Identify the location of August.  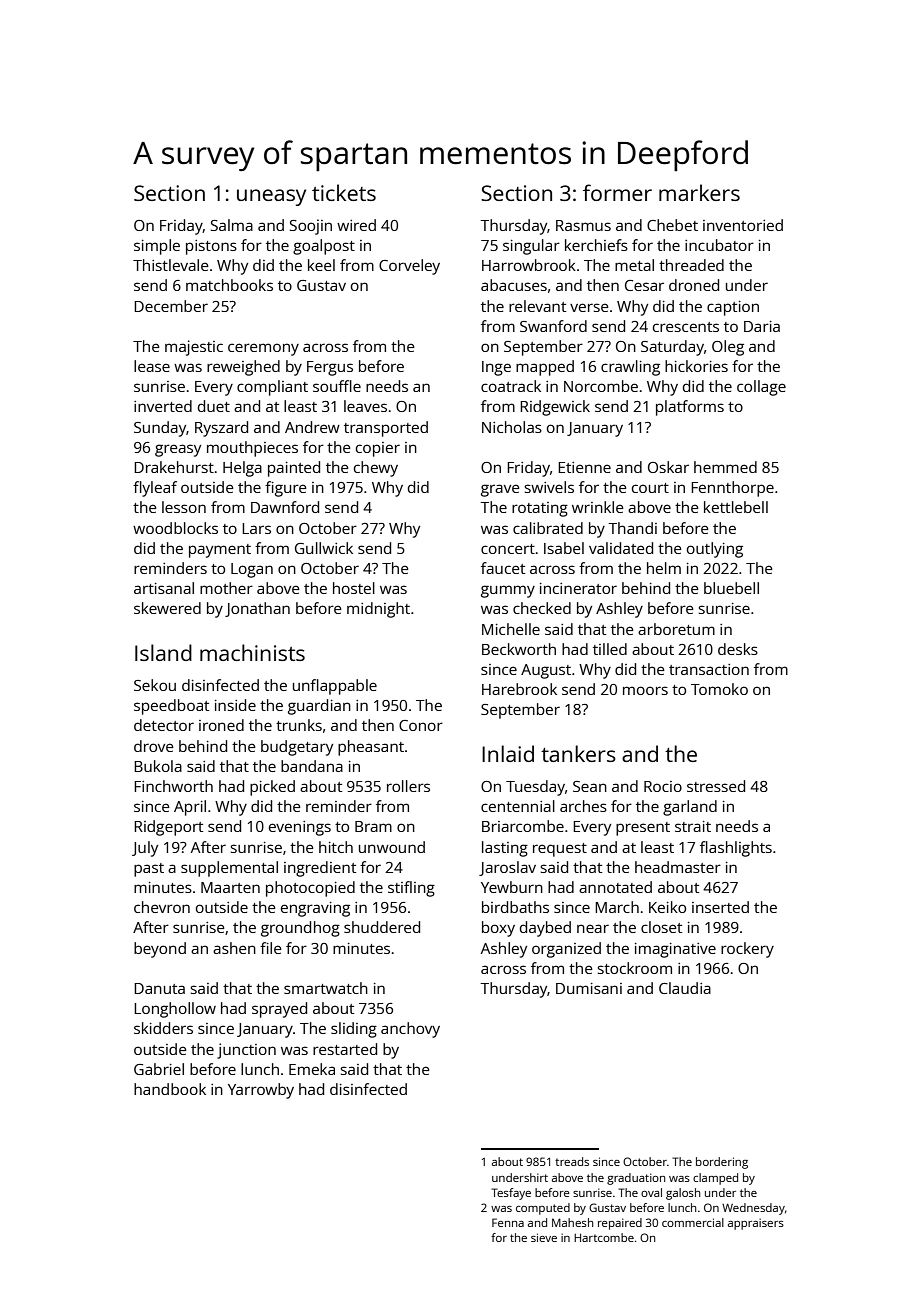
(546, 671).
